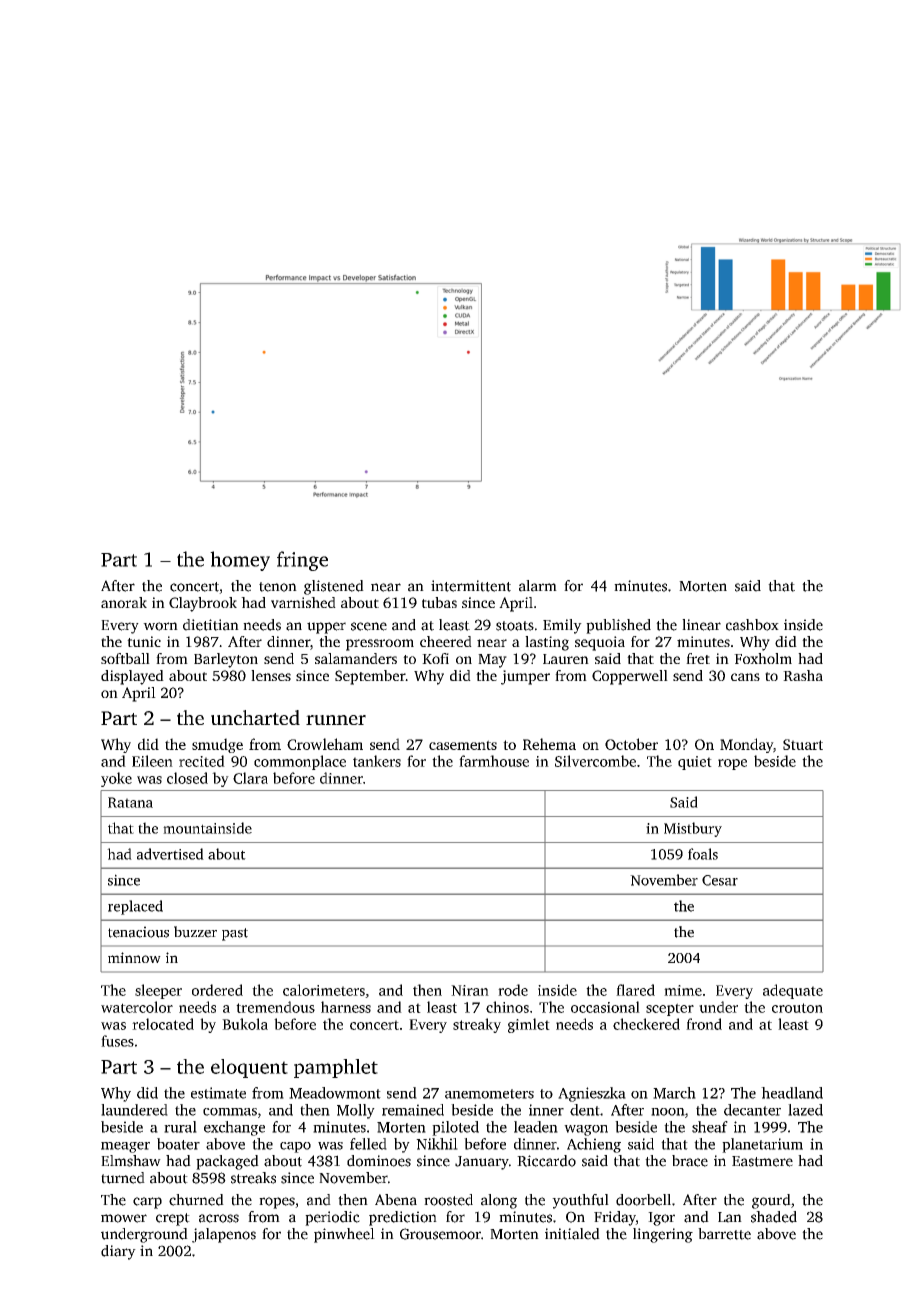 This screenshot has height=1308, width=924. What do you see at coordinates (240, 561) in the screenshot?
I see `homey` at bounding box center [240, 561].
